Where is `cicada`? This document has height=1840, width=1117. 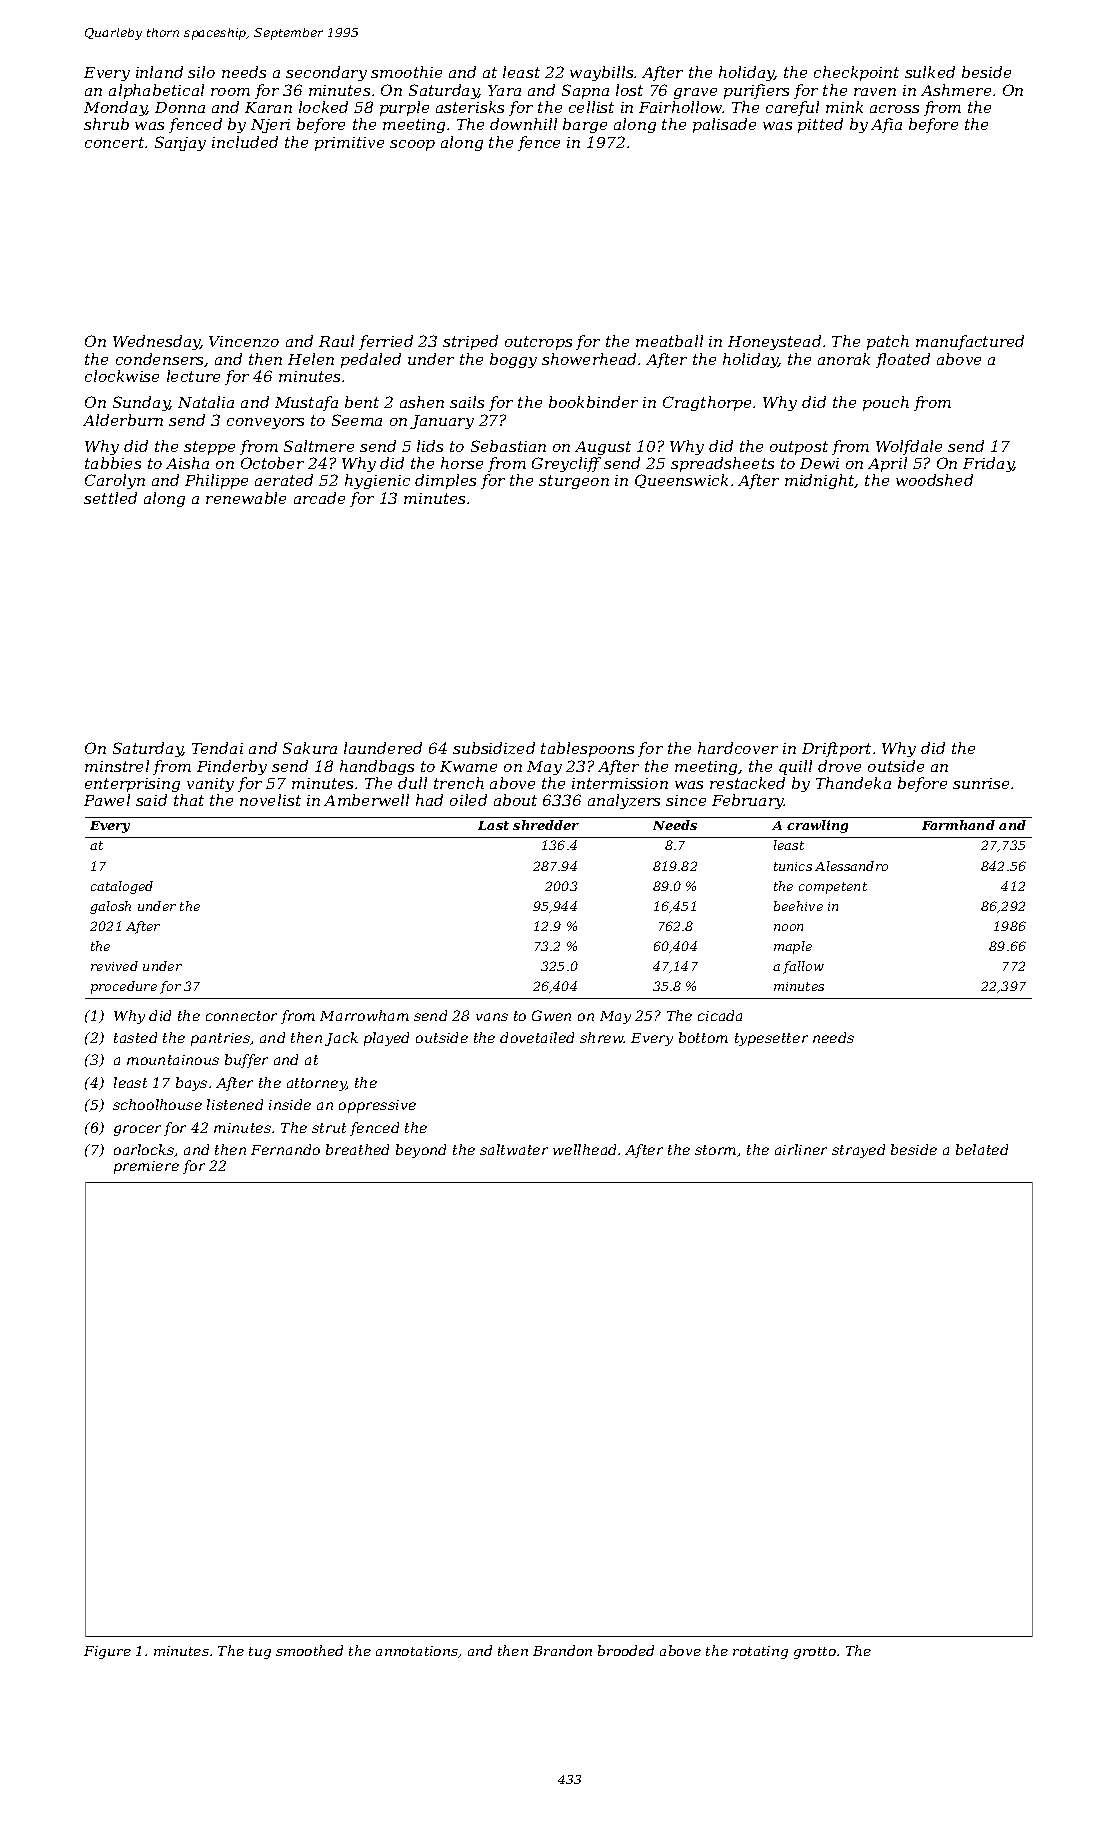 cicada is located at coordinates (720, 1015).
